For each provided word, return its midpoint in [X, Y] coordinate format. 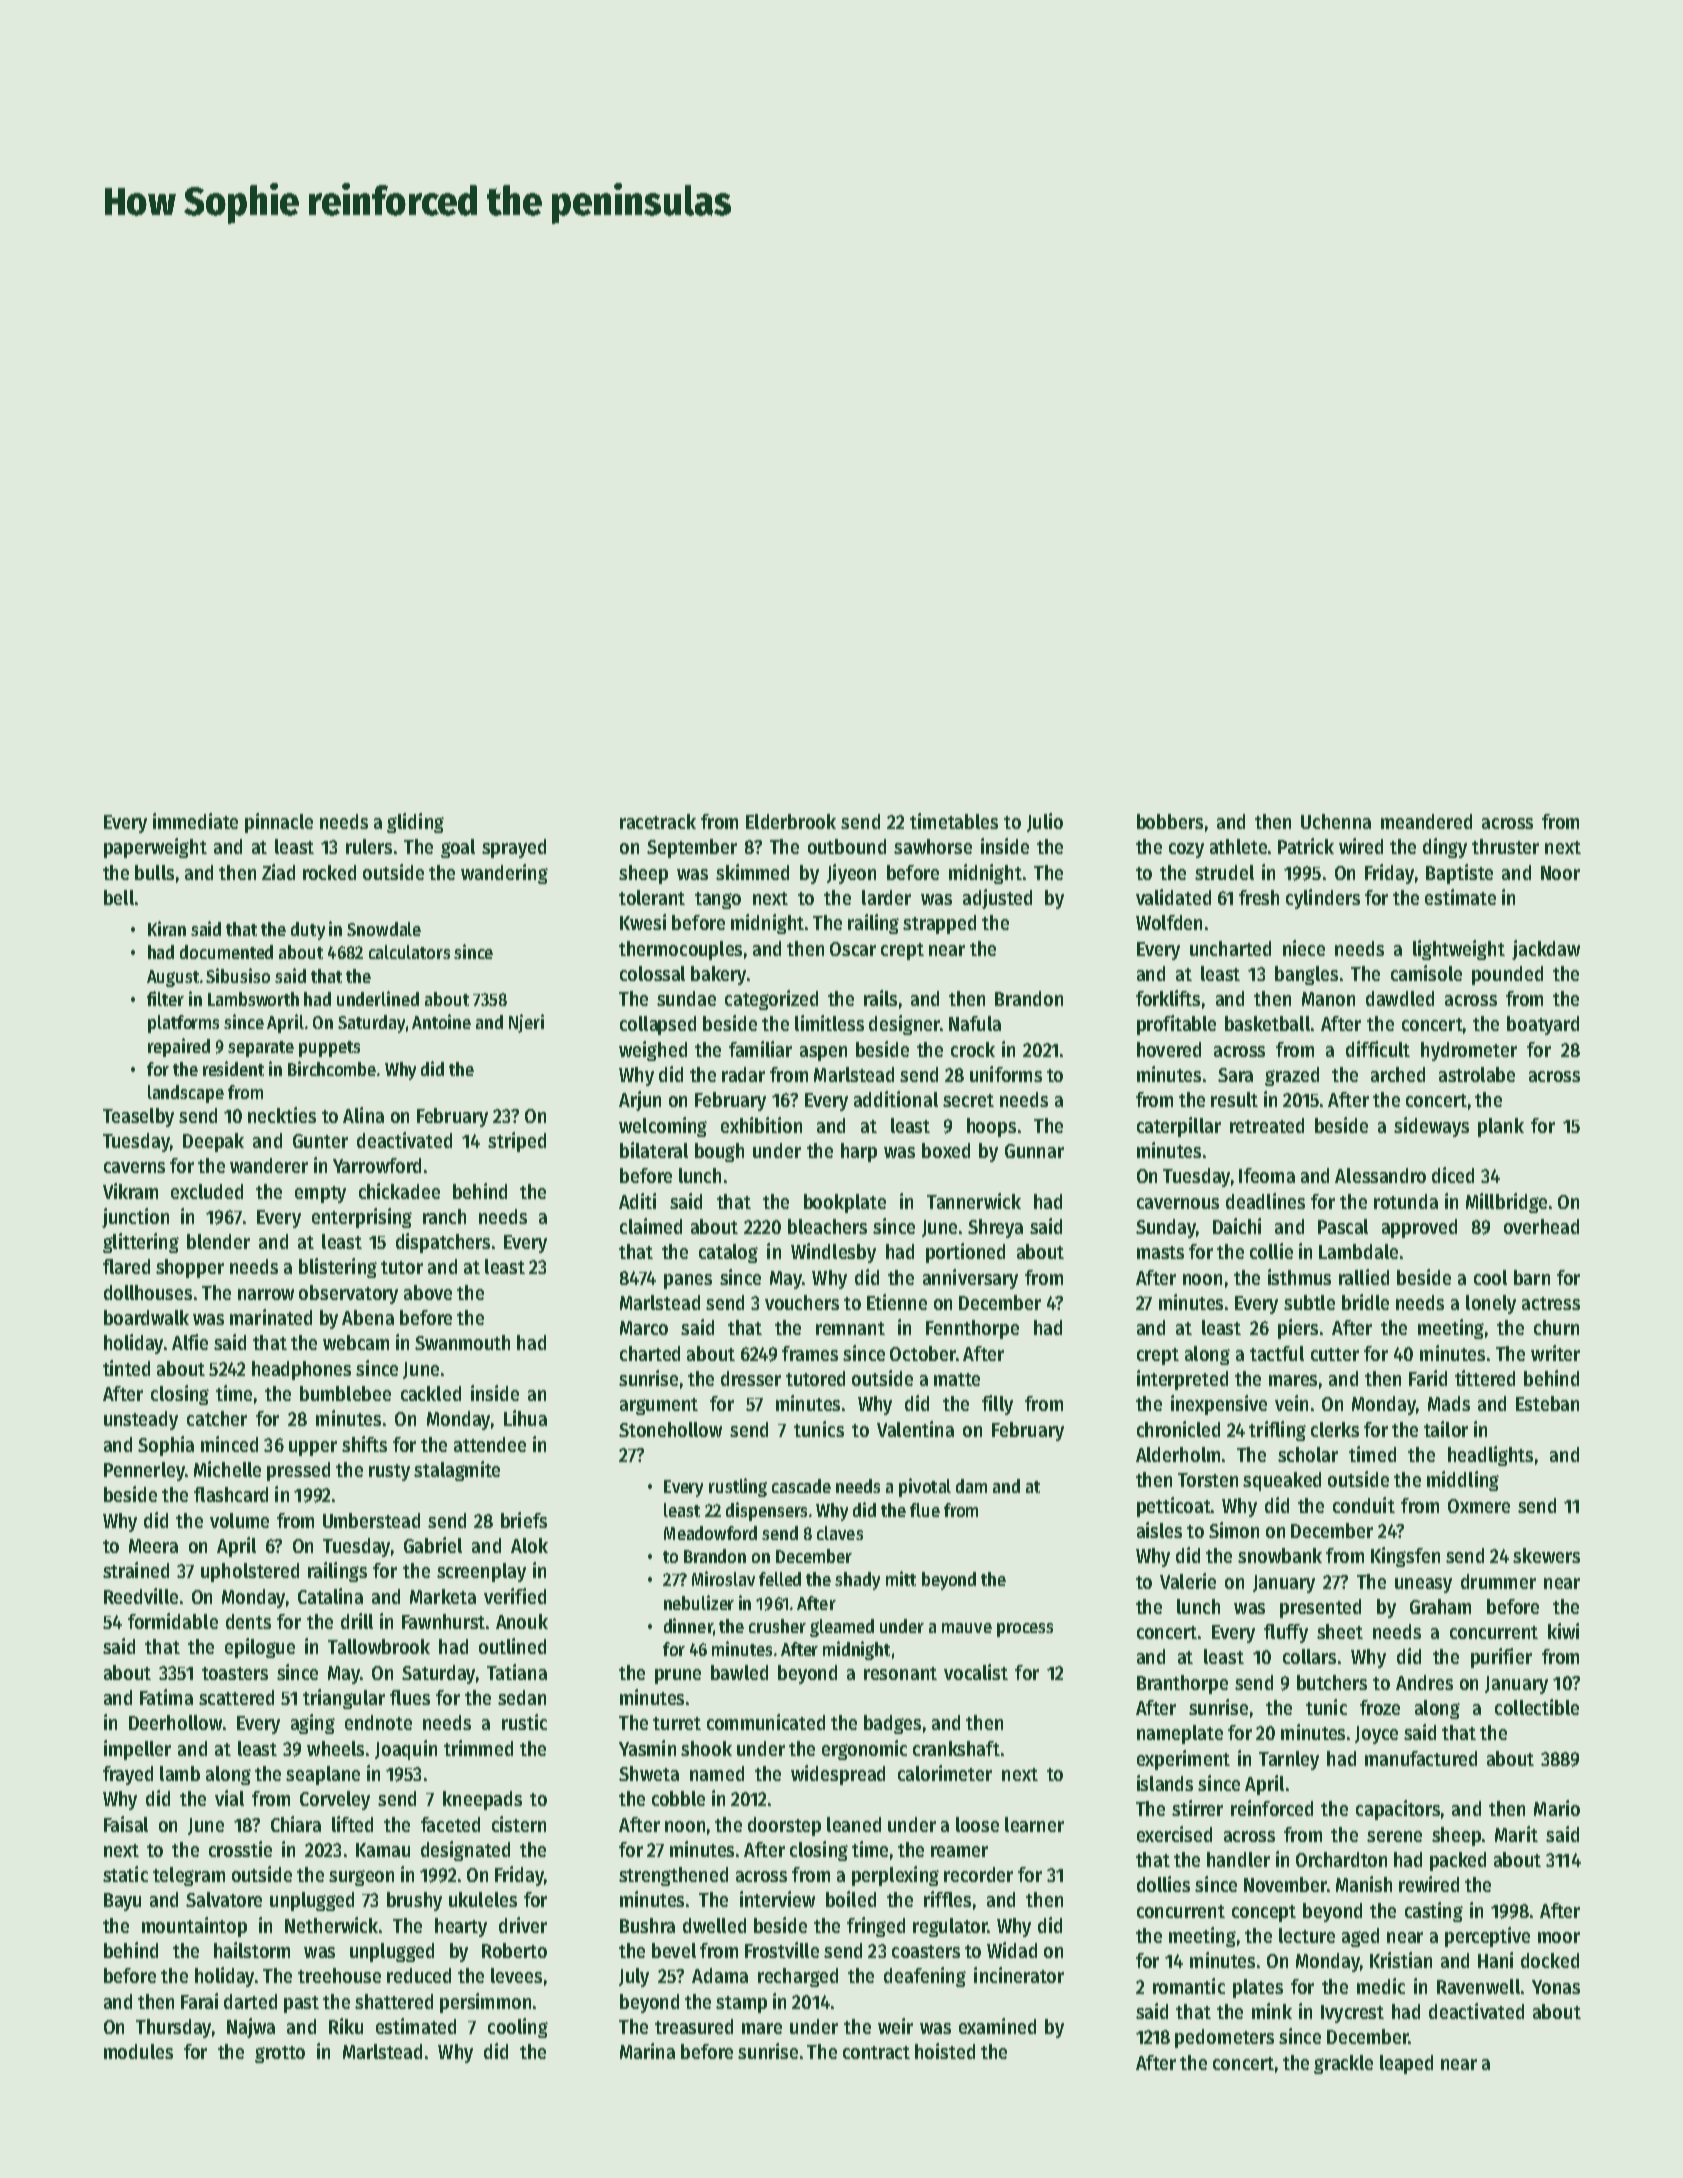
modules [138, 2051]
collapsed [658, 1025]
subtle [1309, 1302]
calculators [409, 952]
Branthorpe [1182, 1684]
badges [892, 1724]
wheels [335, 1748]
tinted [126, 1368]
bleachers [827, 1226]
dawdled [1400, 998]
